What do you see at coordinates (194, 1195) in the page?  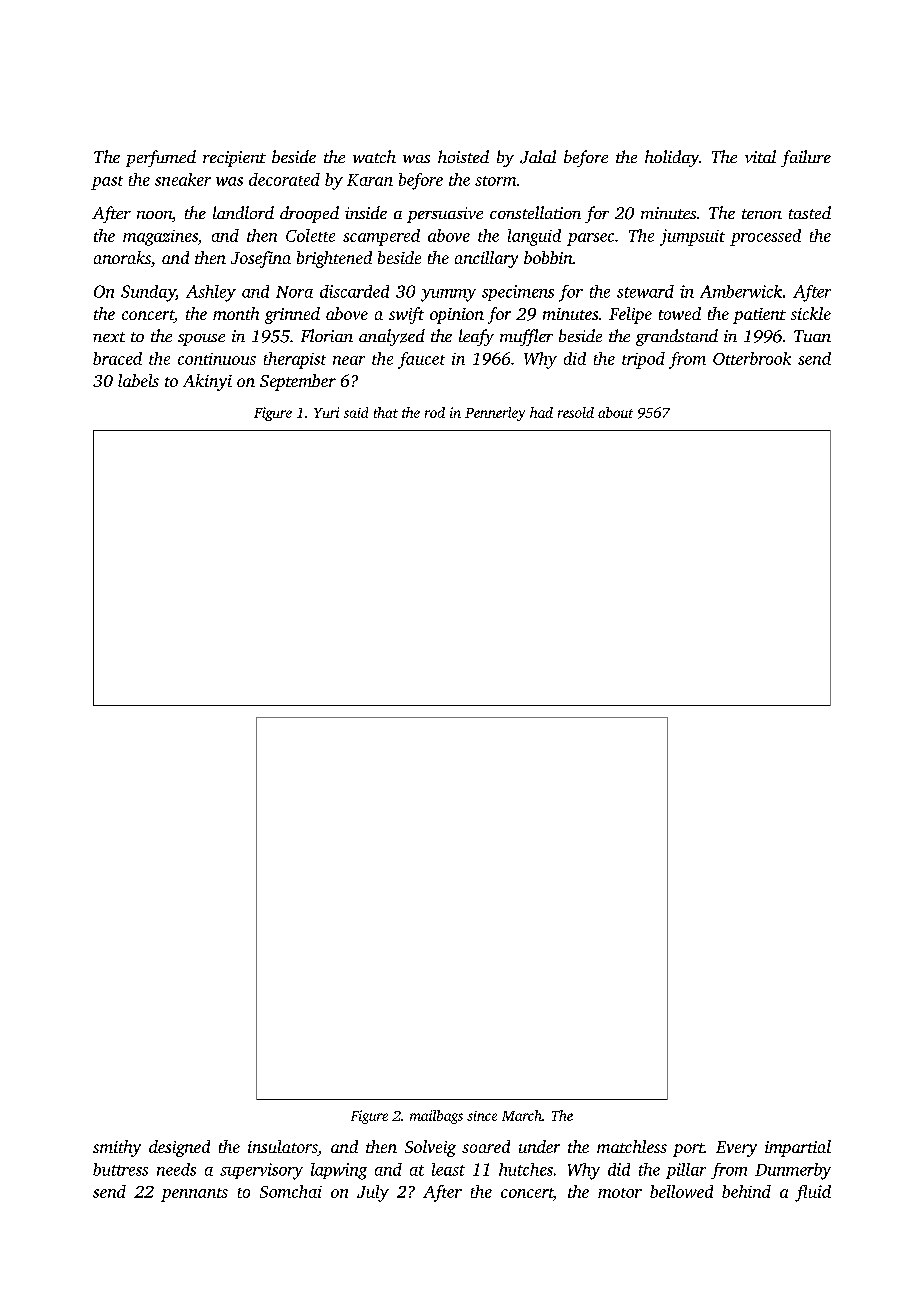 I see `pennants` at bounding box center [194, 1195].
